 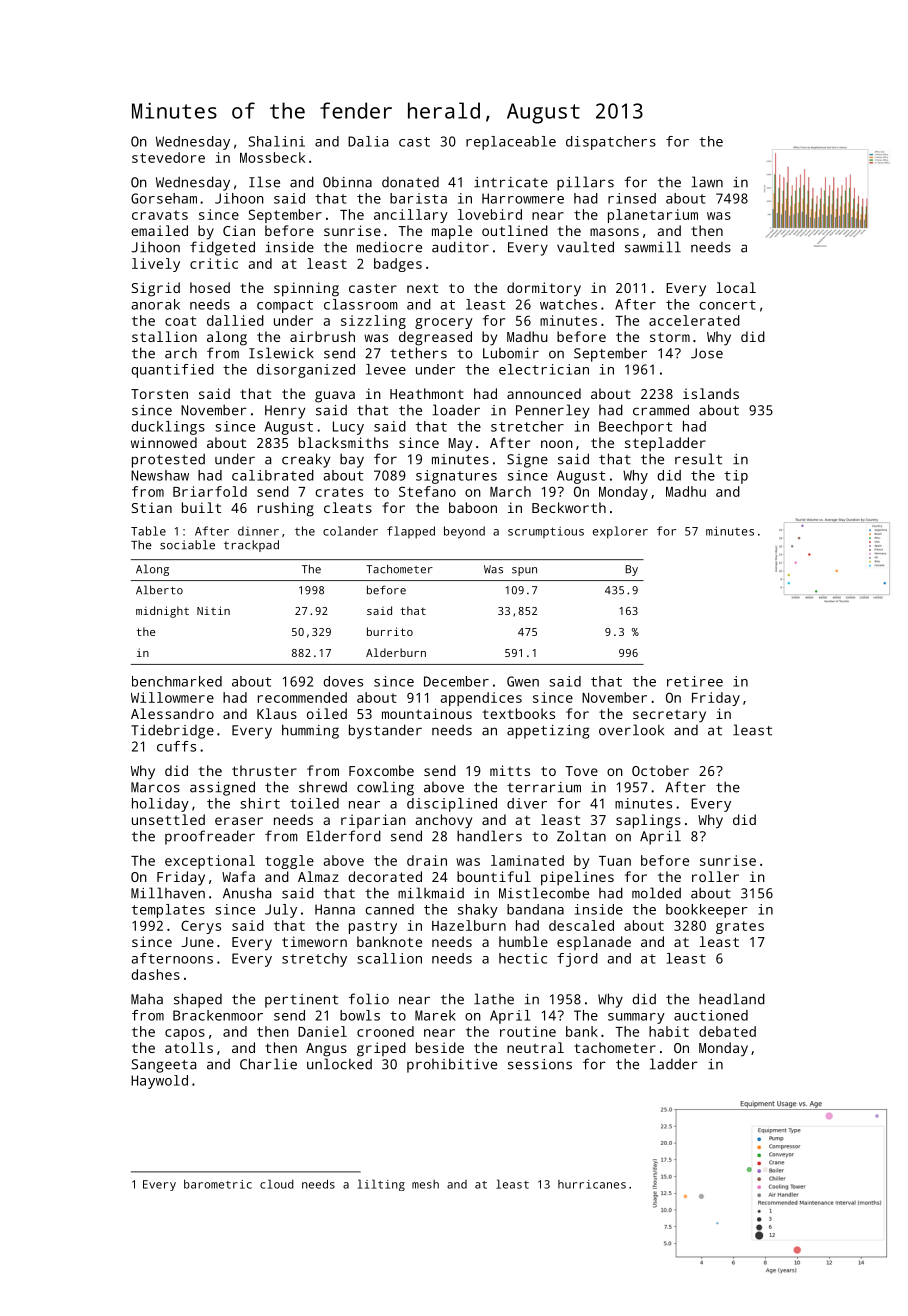 What do you see at coordinates (396, 652) in the page?
I see `Alderburn` at bounding box center [396, 652].
